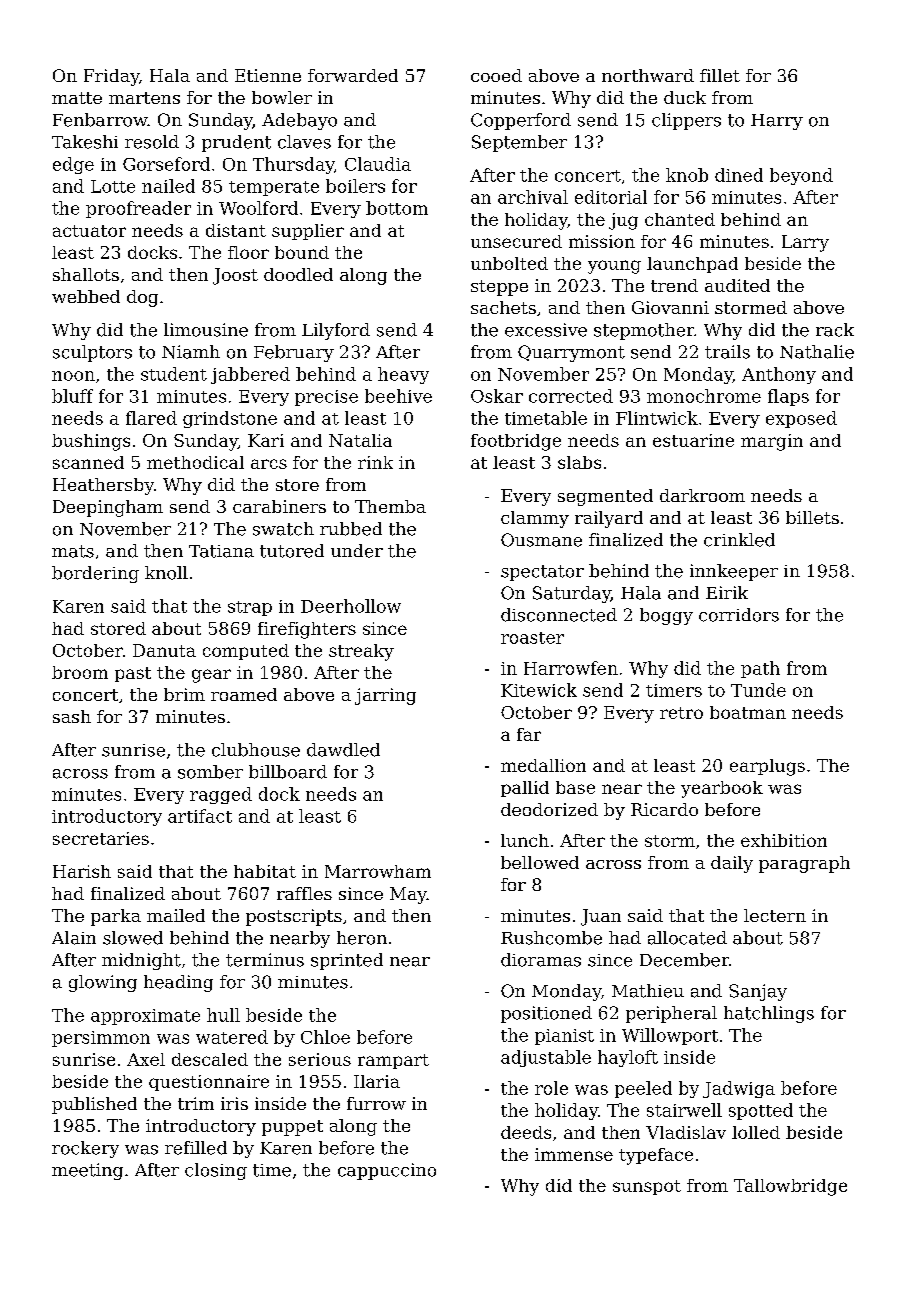  I want to click on Tatiana, so click(221, 551).
